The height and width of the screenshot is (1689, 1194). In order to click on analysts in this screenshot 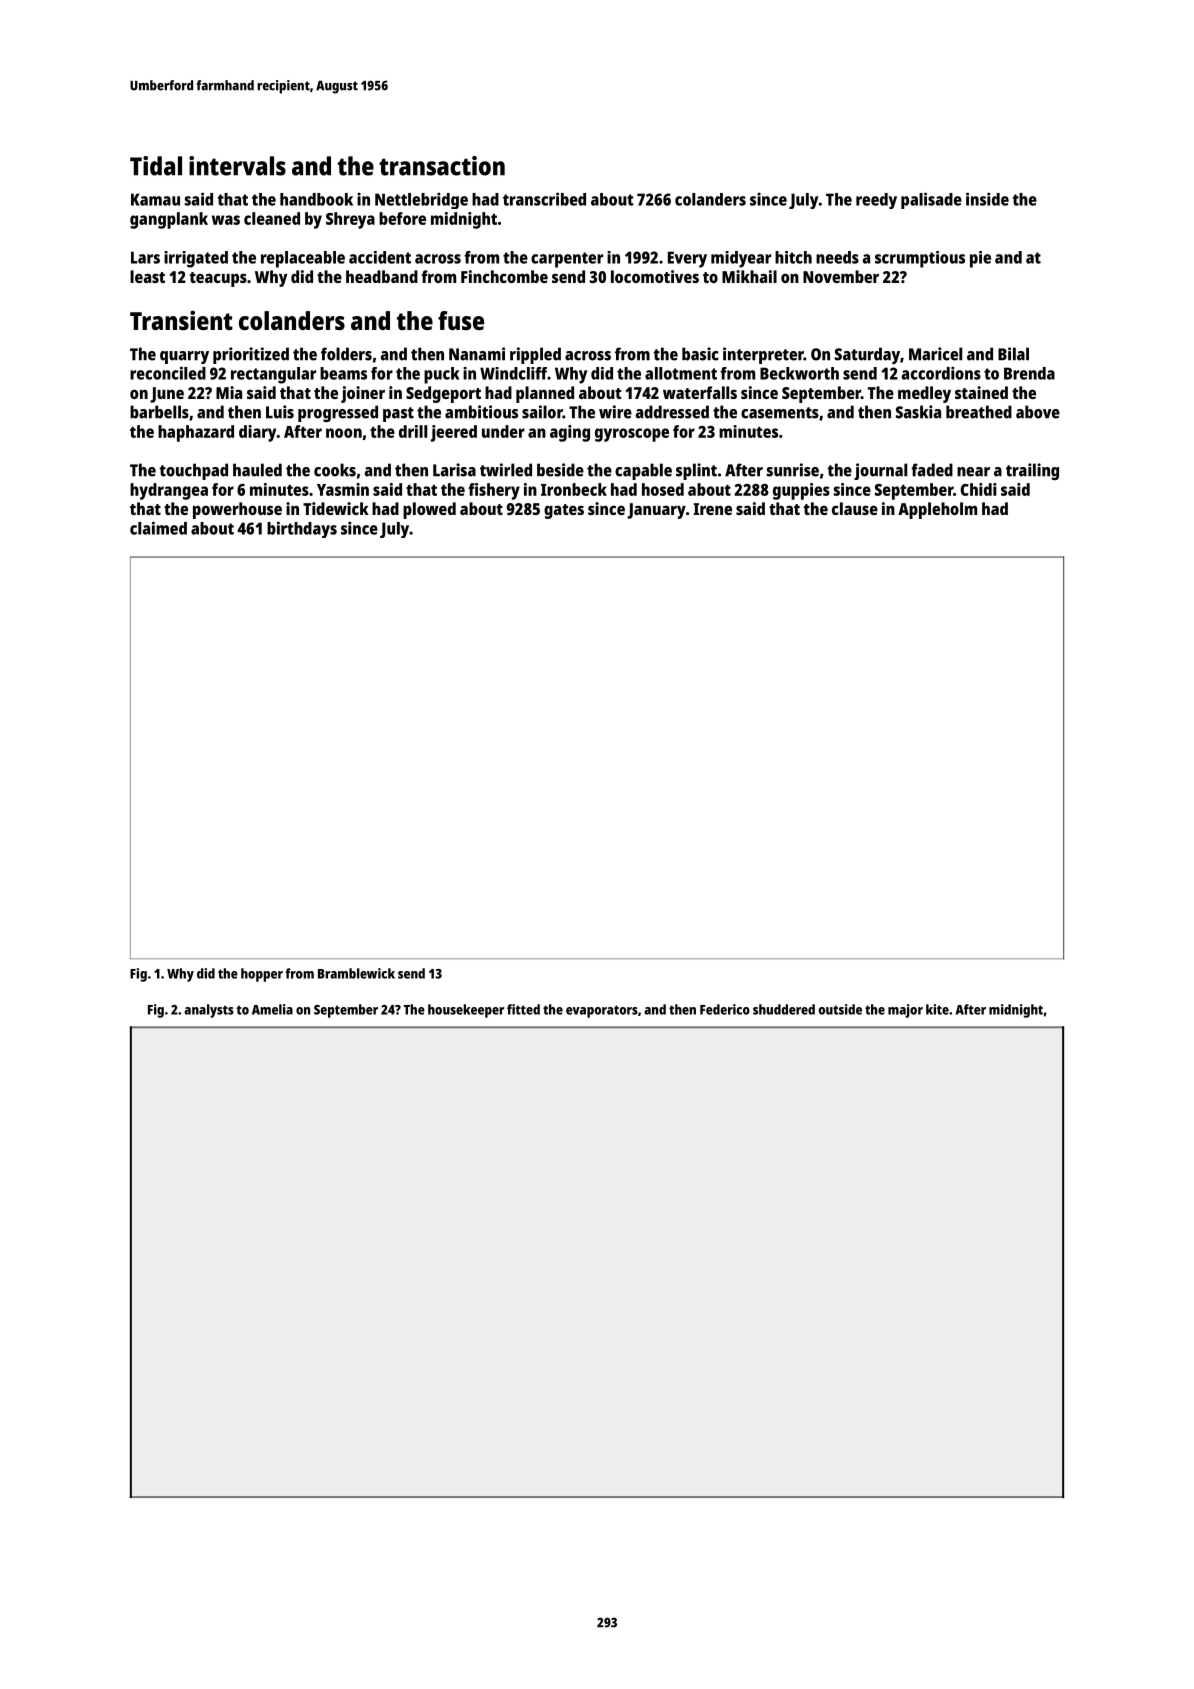, I will do `click(209, 1011)`.
